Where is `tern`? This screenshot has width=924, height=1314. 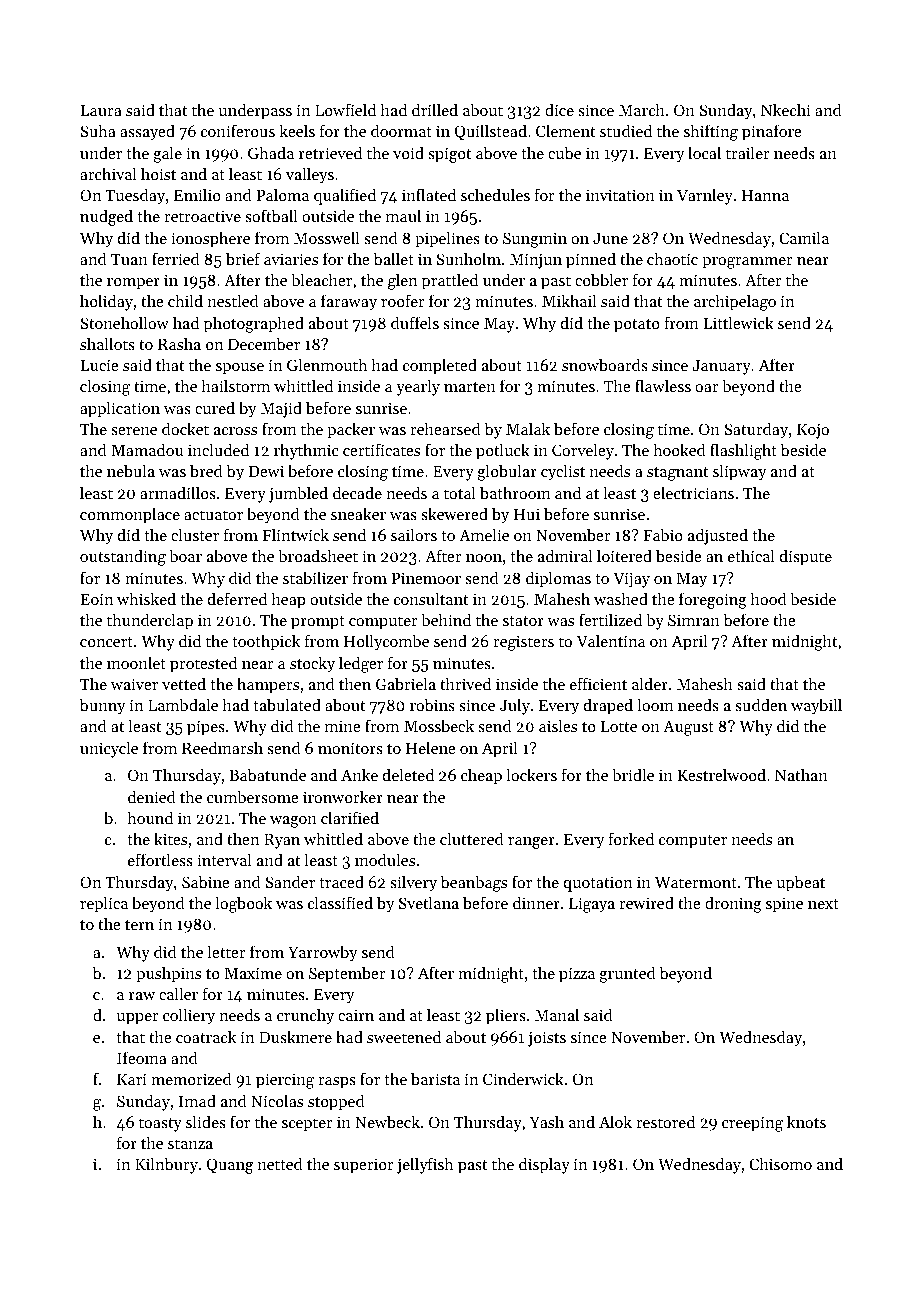
tern is located at coordinates (139, 925).
